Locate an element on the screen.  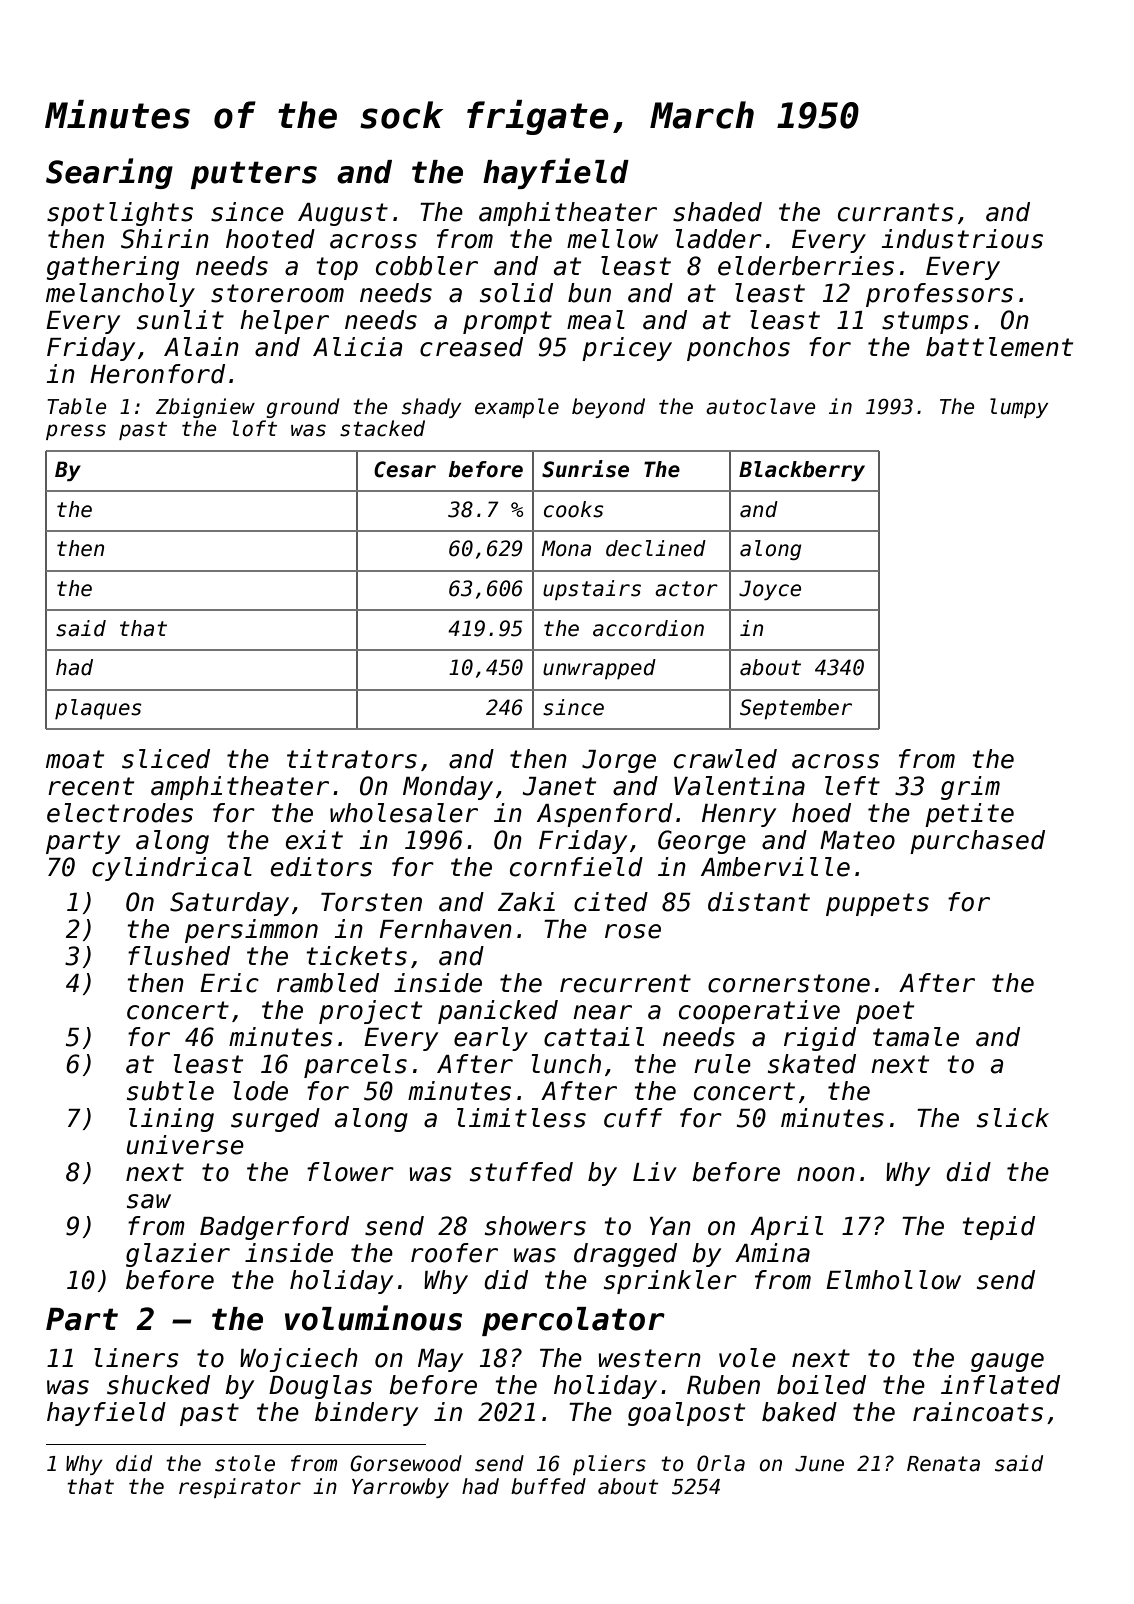
prompt is located at coordinates (507, 322).
